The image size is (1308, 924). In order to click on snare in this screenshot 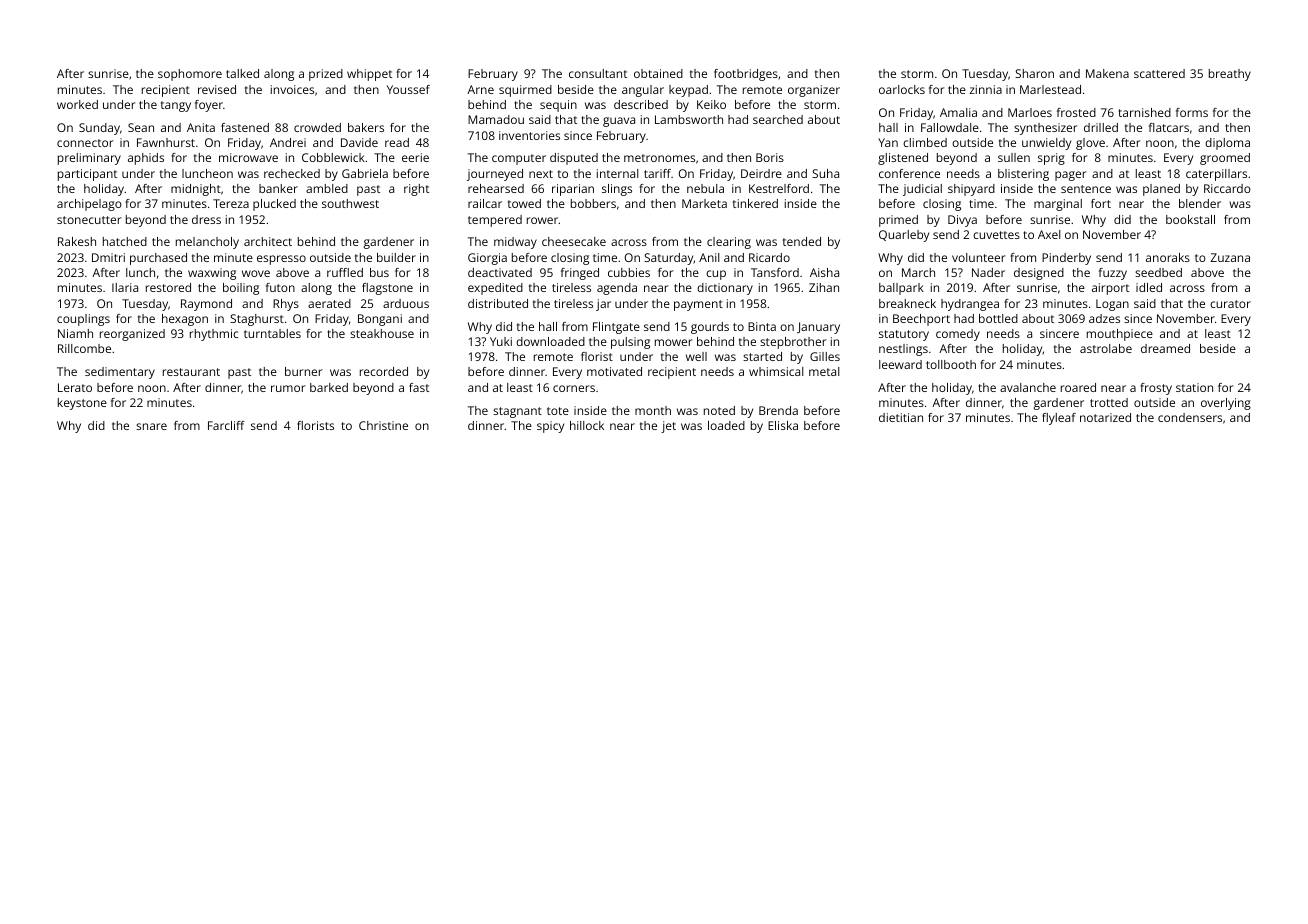, I will do `click(151, 426)`.
